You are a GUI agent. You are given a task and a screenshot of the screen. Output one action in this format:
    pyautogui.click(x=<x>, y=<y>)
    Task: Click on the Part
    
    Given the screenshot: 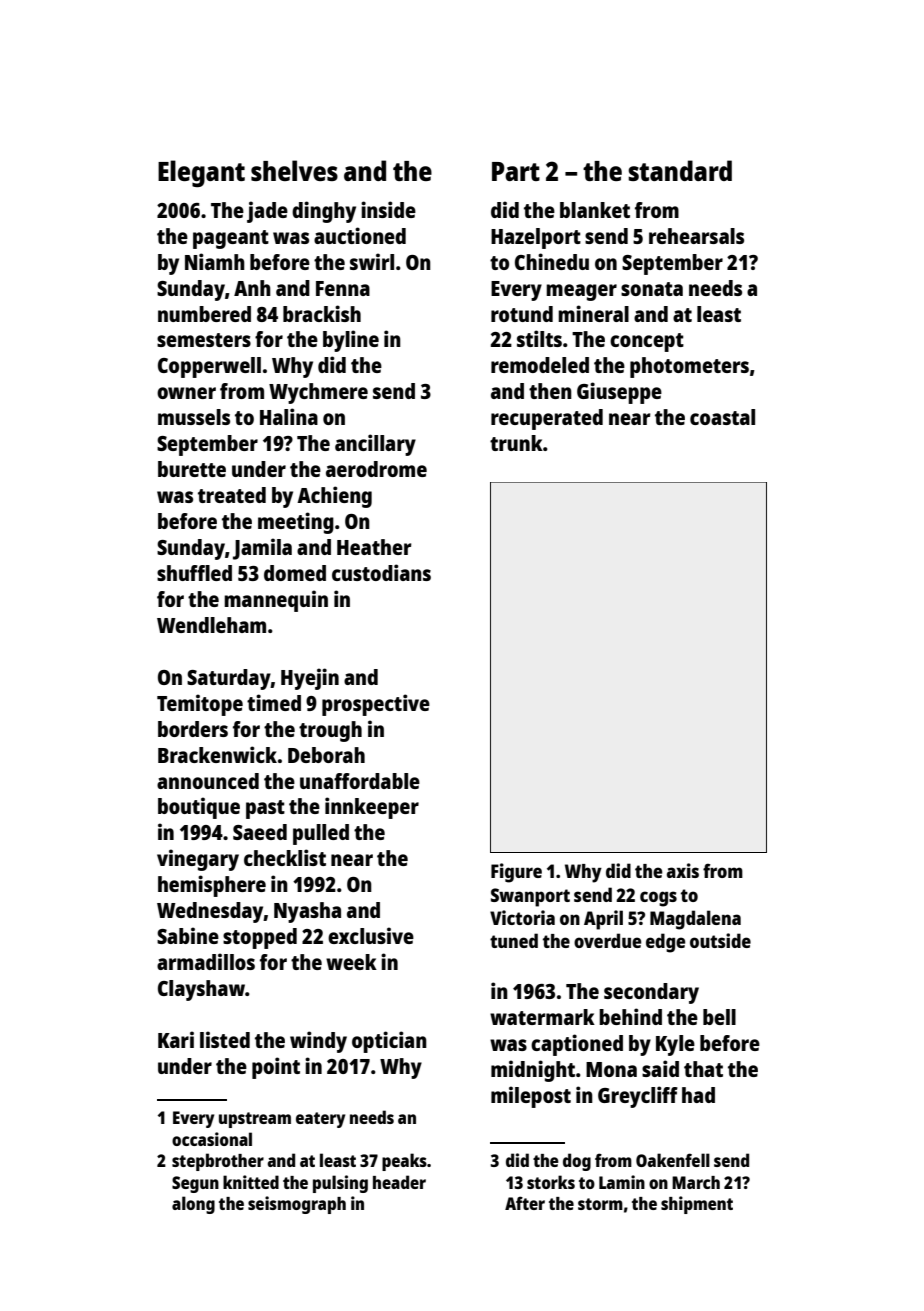 What is the action you would take?
    pyautogui.click(x=516, y=171)
